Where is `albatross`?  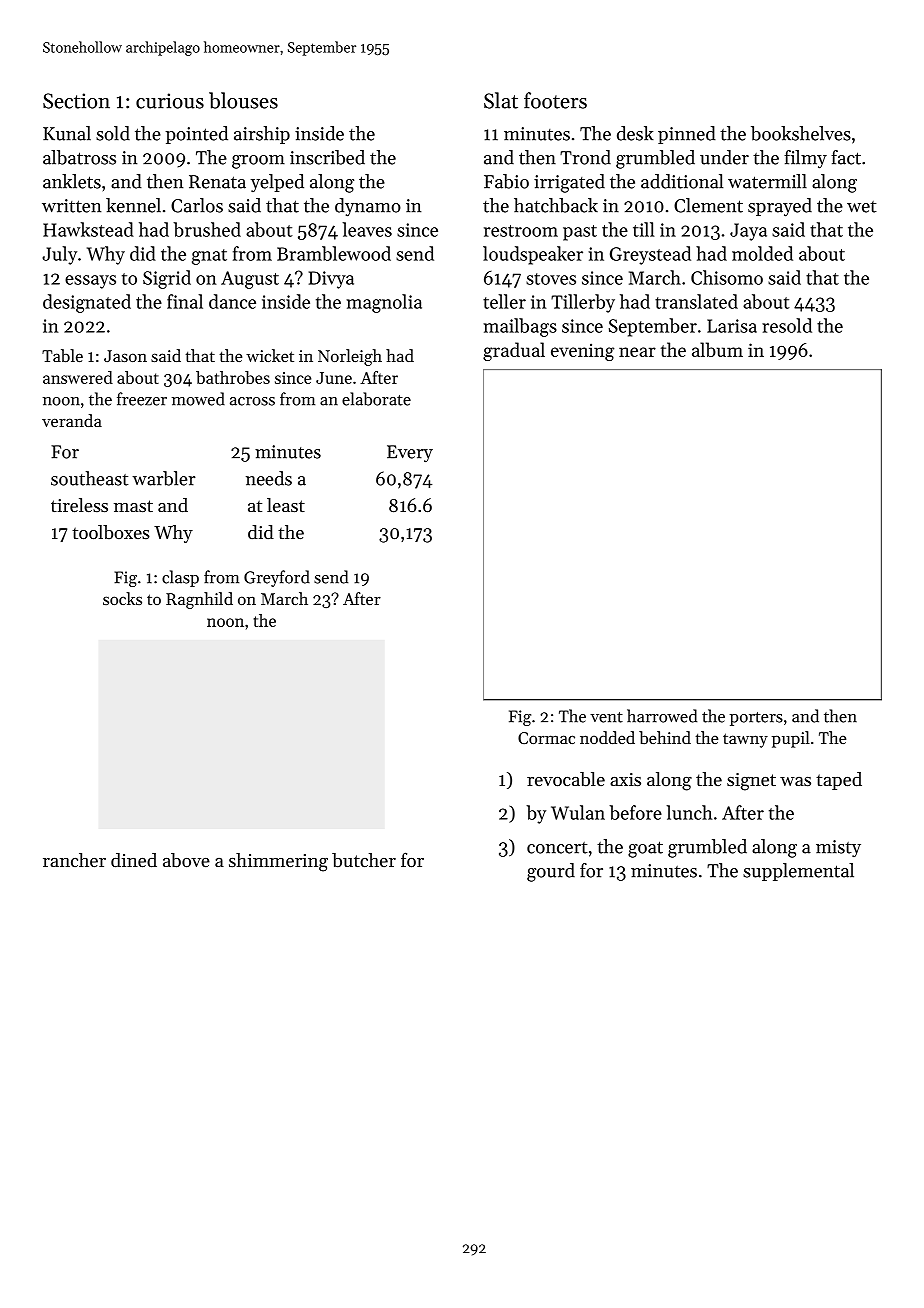 albatross is located at coordinates (79, 157).
